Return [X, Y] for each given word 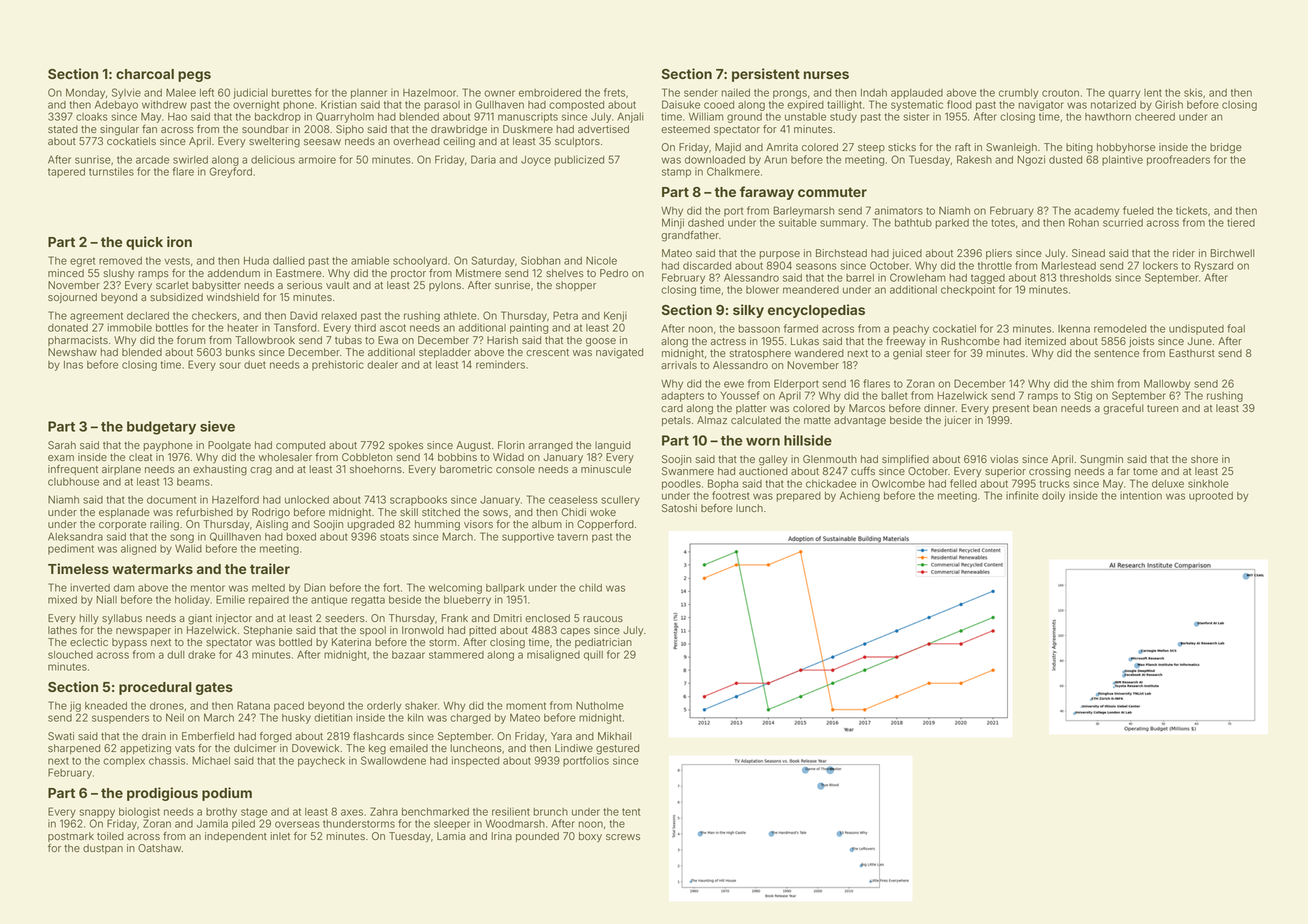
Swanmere [688, 471]
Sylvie [126, 93]
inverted [90, 587]
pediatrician [603, 643]
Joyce [536, 161]
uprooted [1211, 497]
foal [1236, 328]
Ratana [253, 705]
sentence [1116, 353]
